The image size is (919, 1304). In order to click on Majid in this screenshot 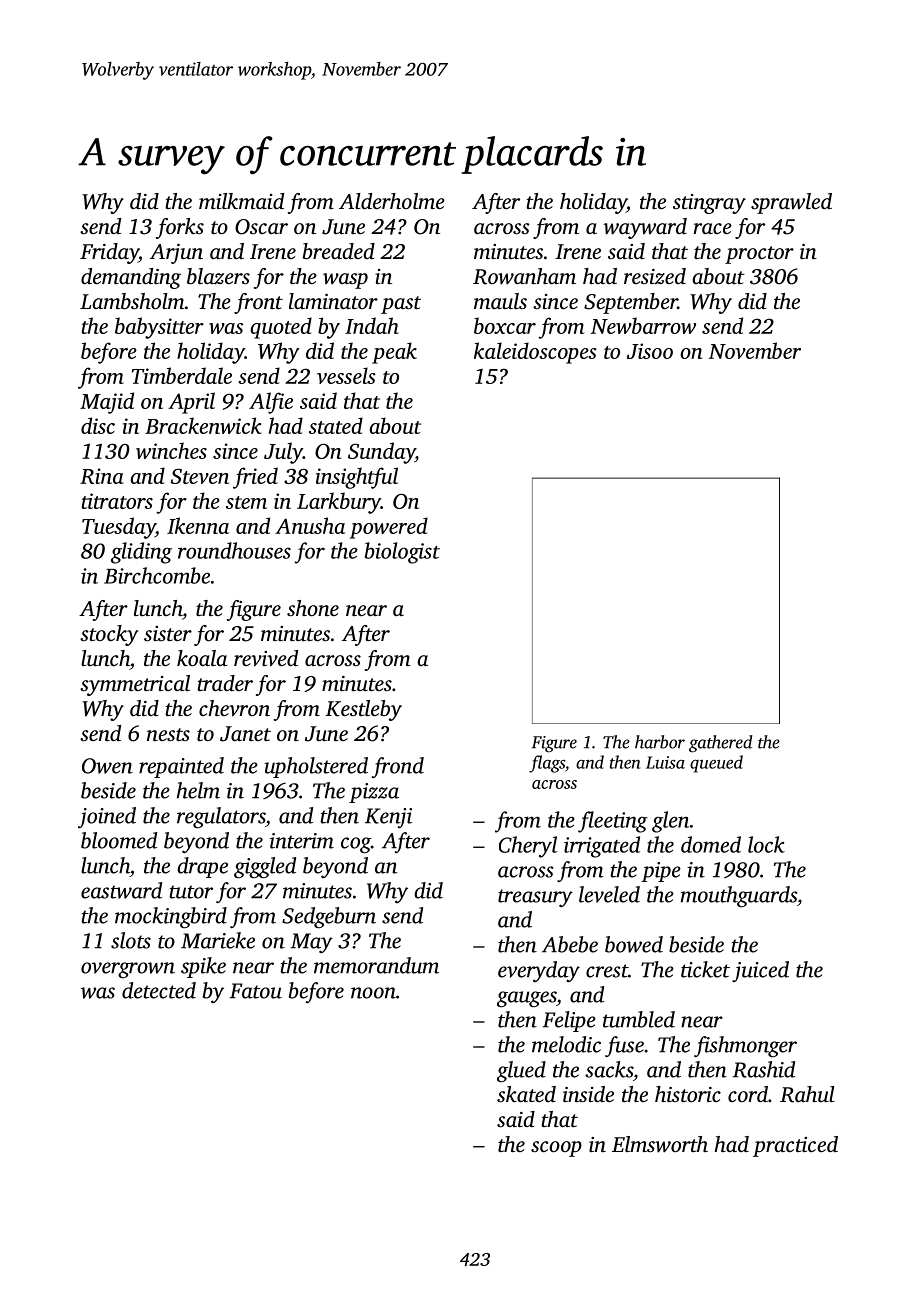, I will do `click(107, 403)`.
